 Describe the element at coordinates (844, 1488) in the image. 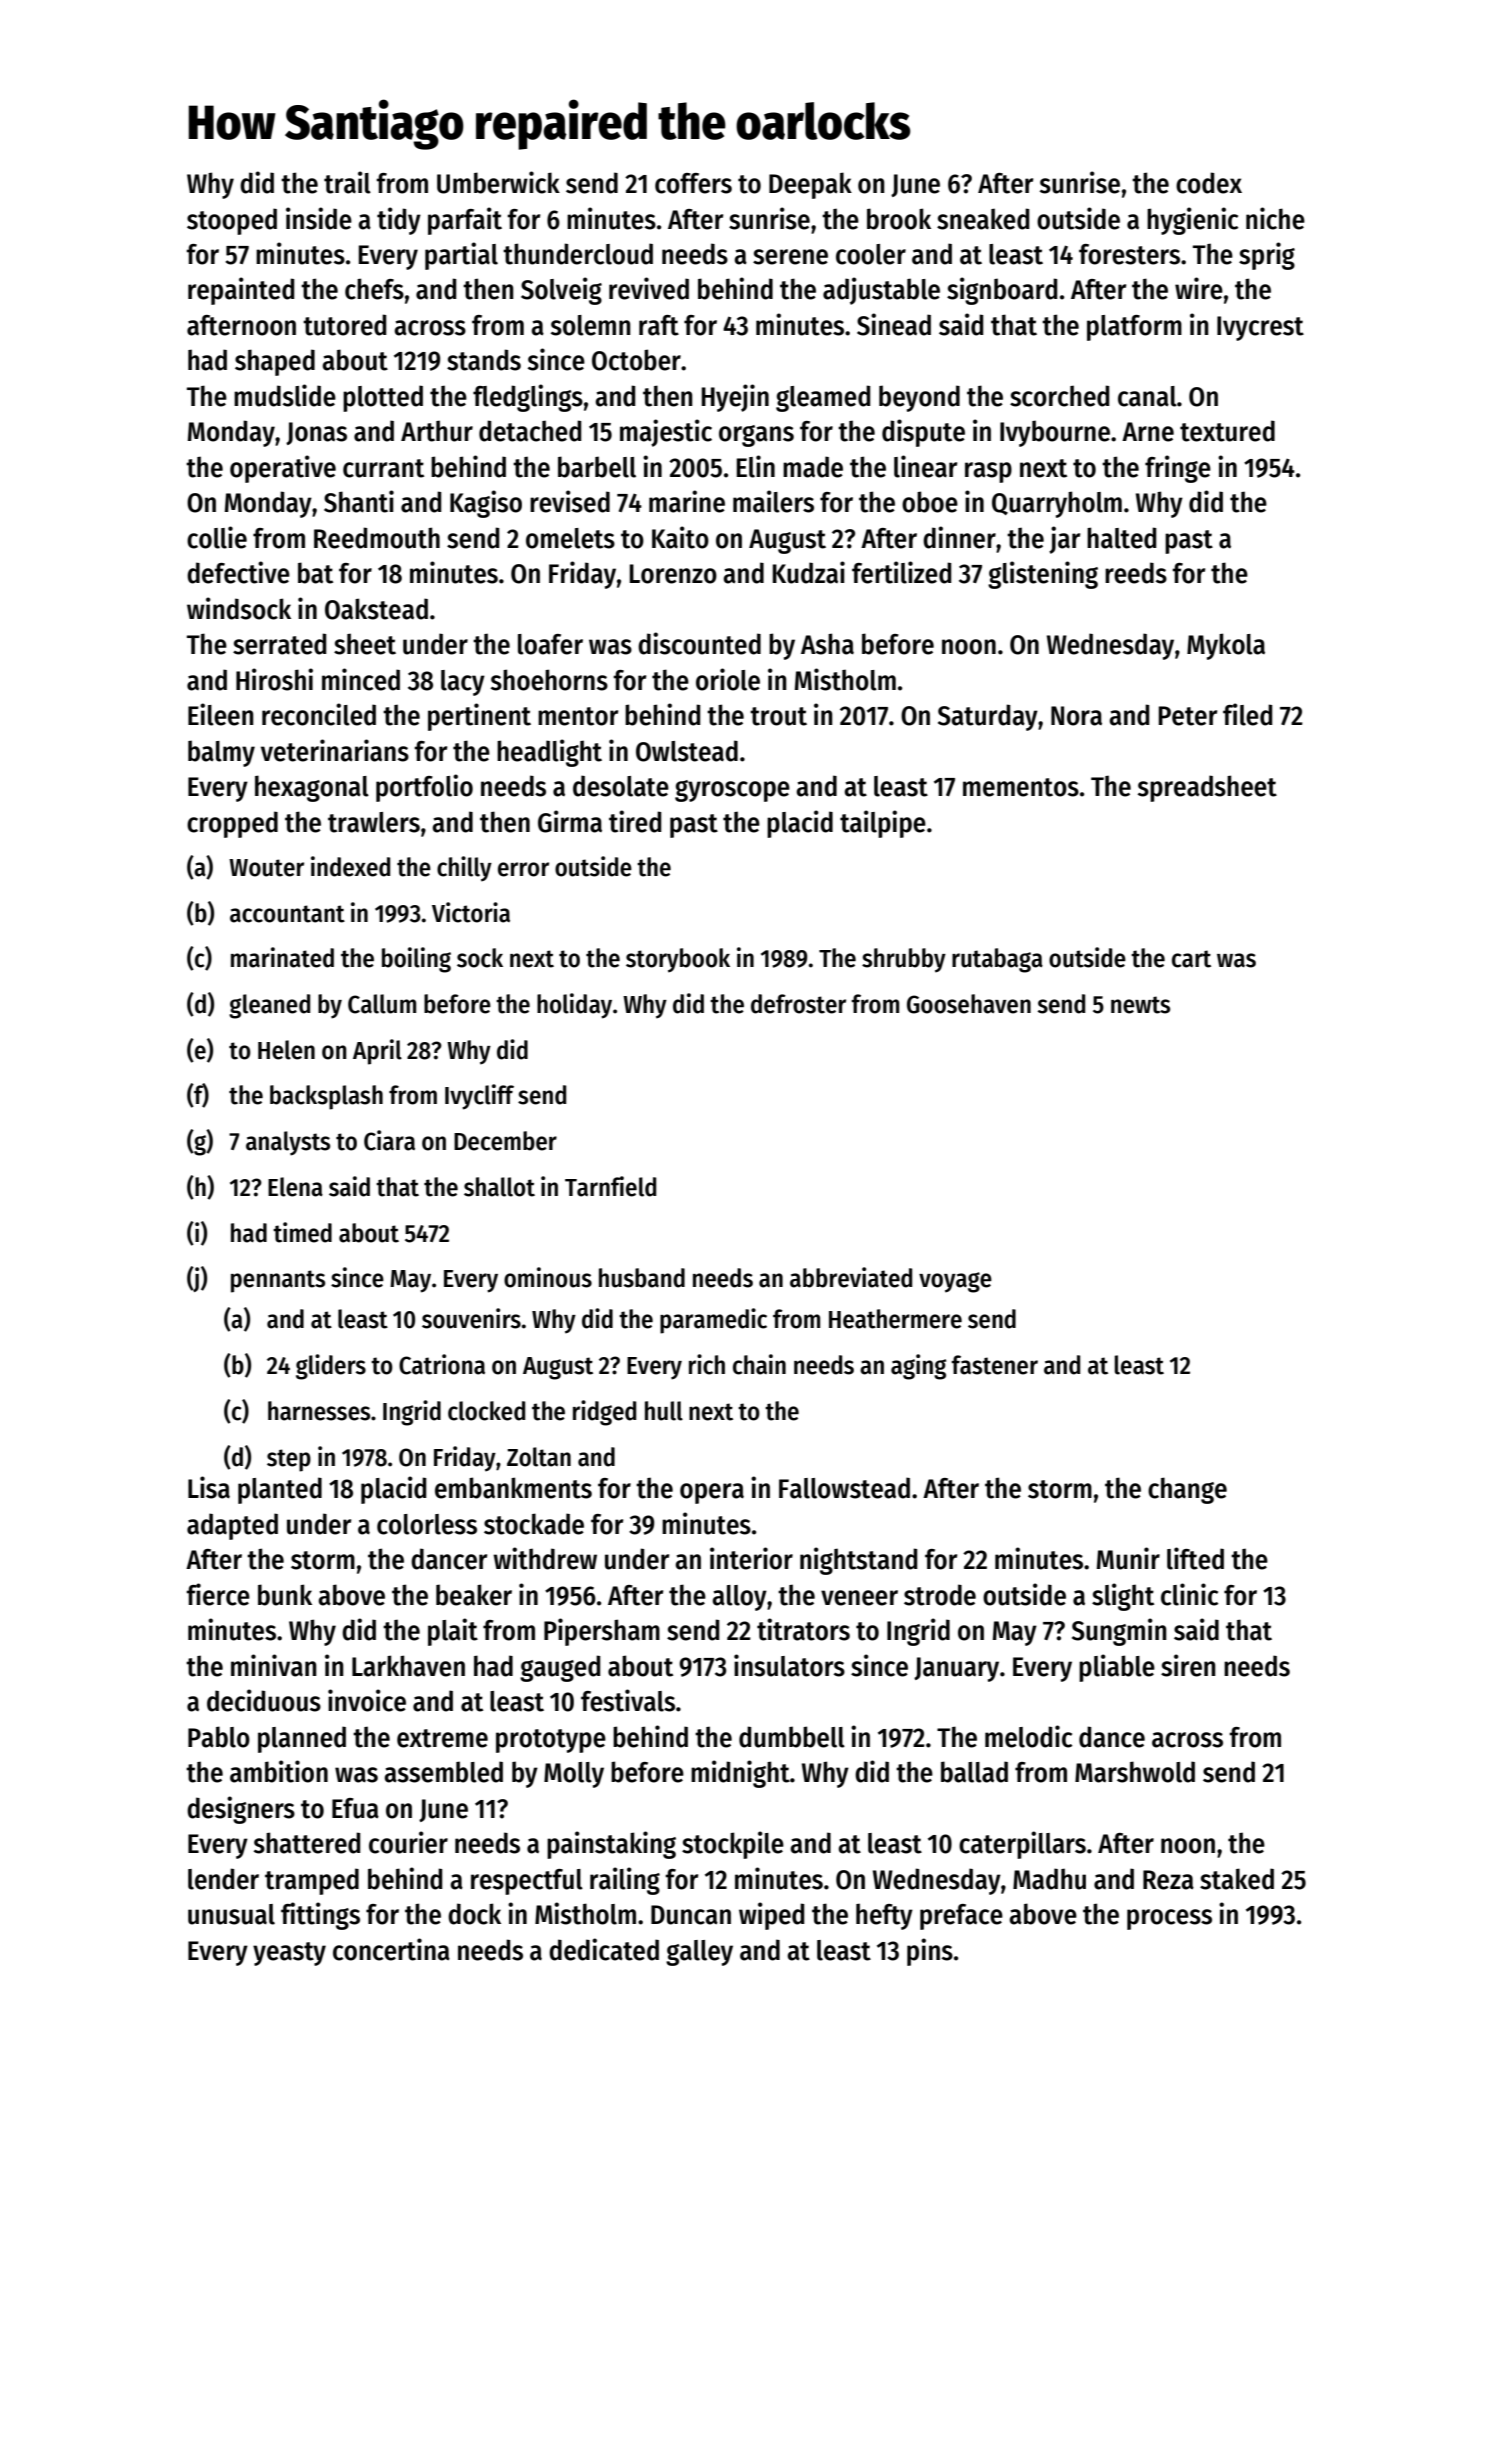

I see `Fallowstead` at that location.
